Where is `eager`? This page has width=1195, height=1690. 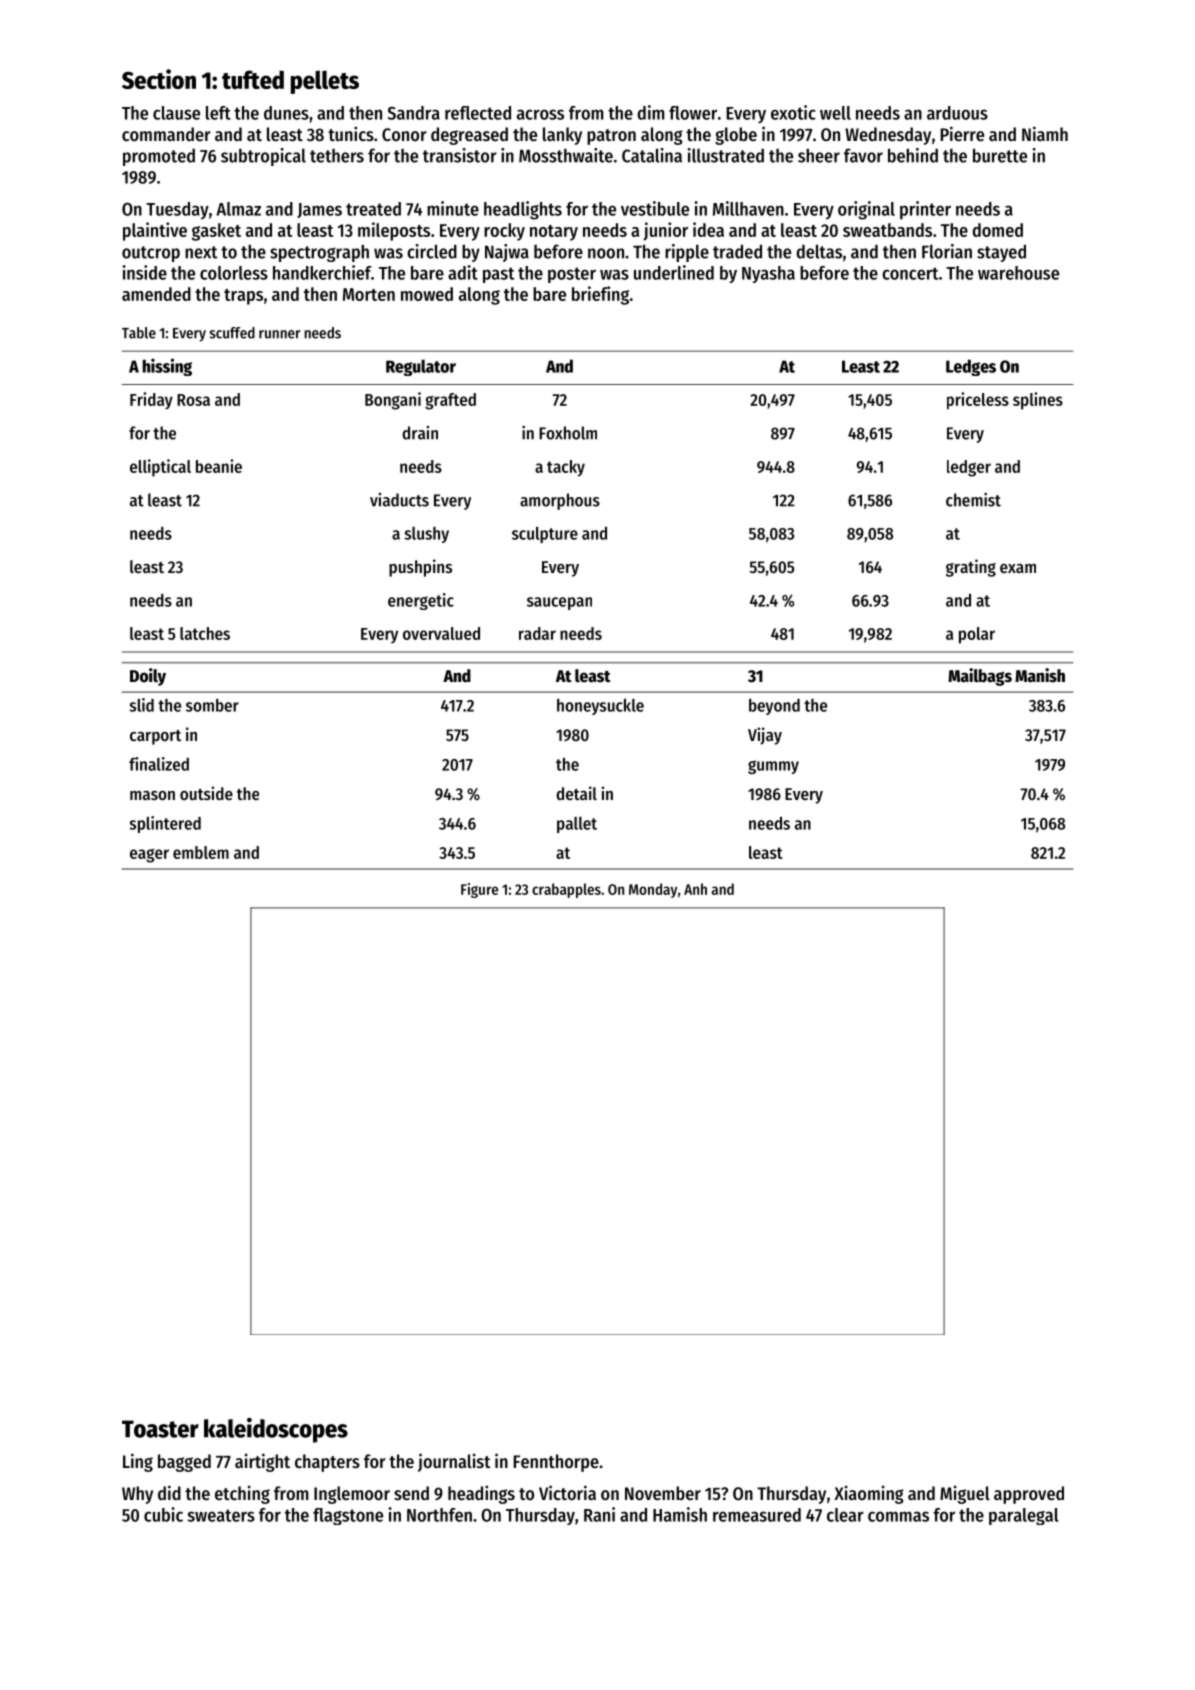 eager is located at coordinates (149, 856).
